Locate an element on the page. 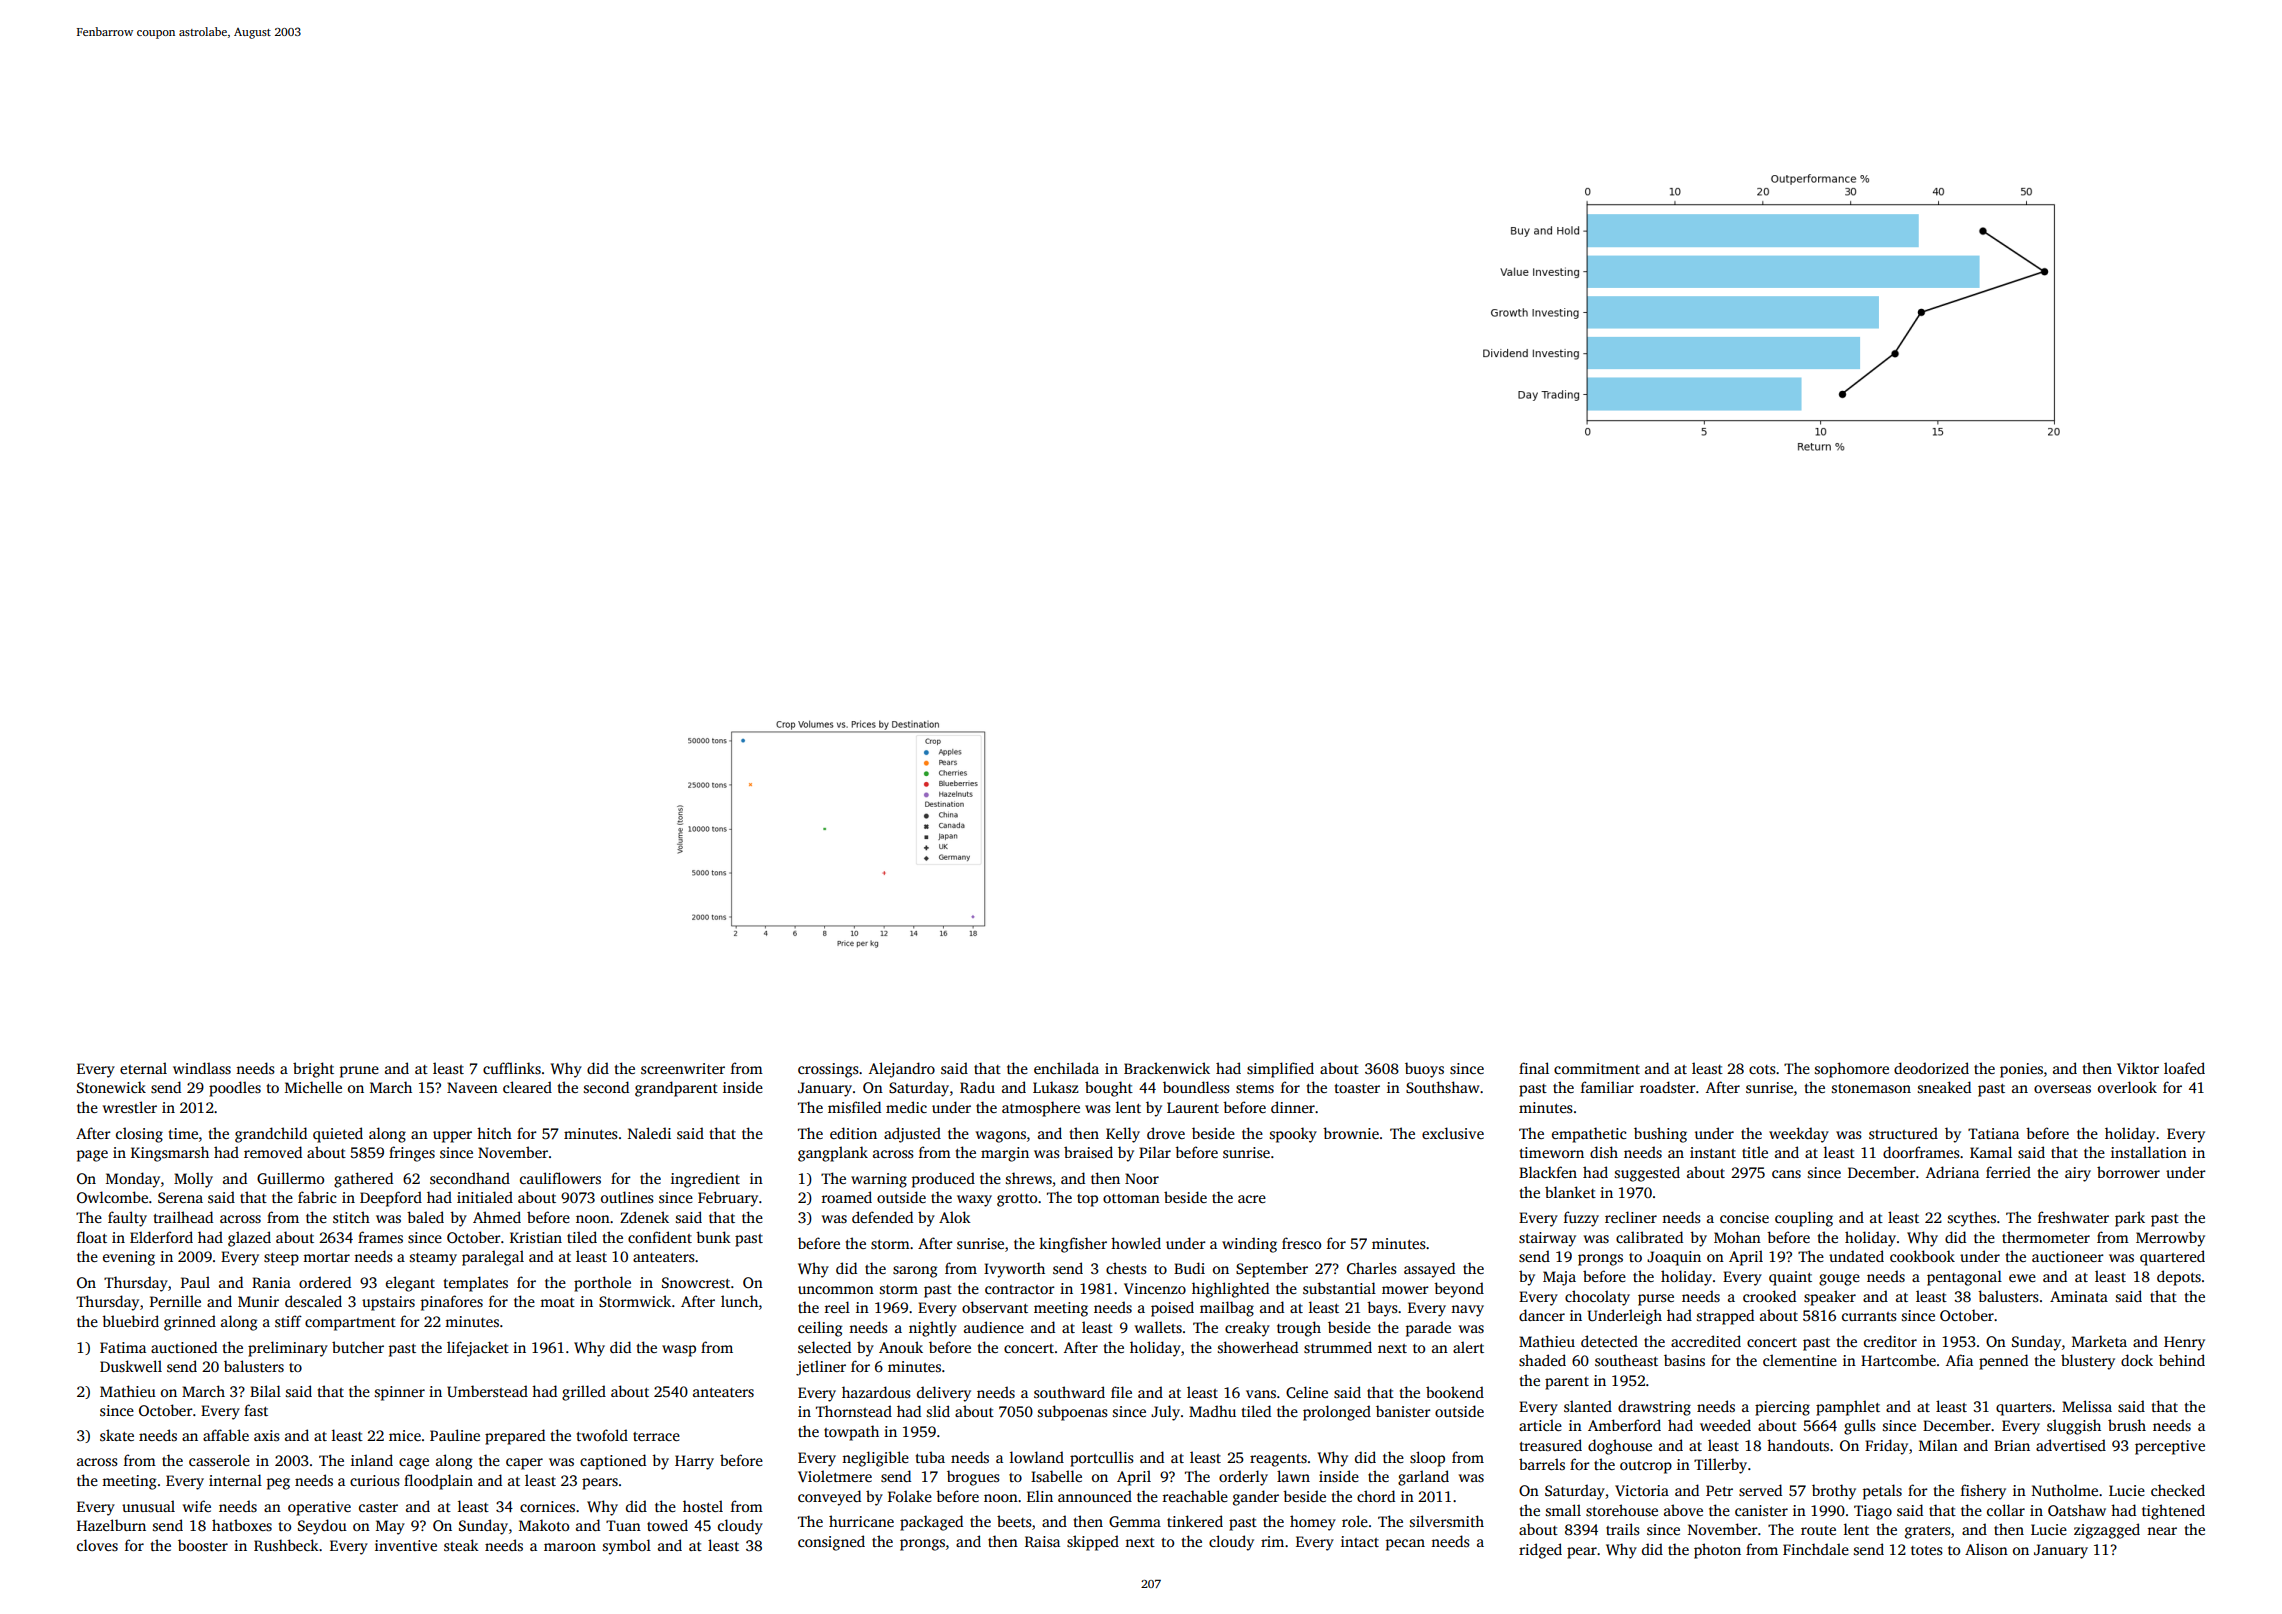  Alok is located at coordinates (955, 1217).
